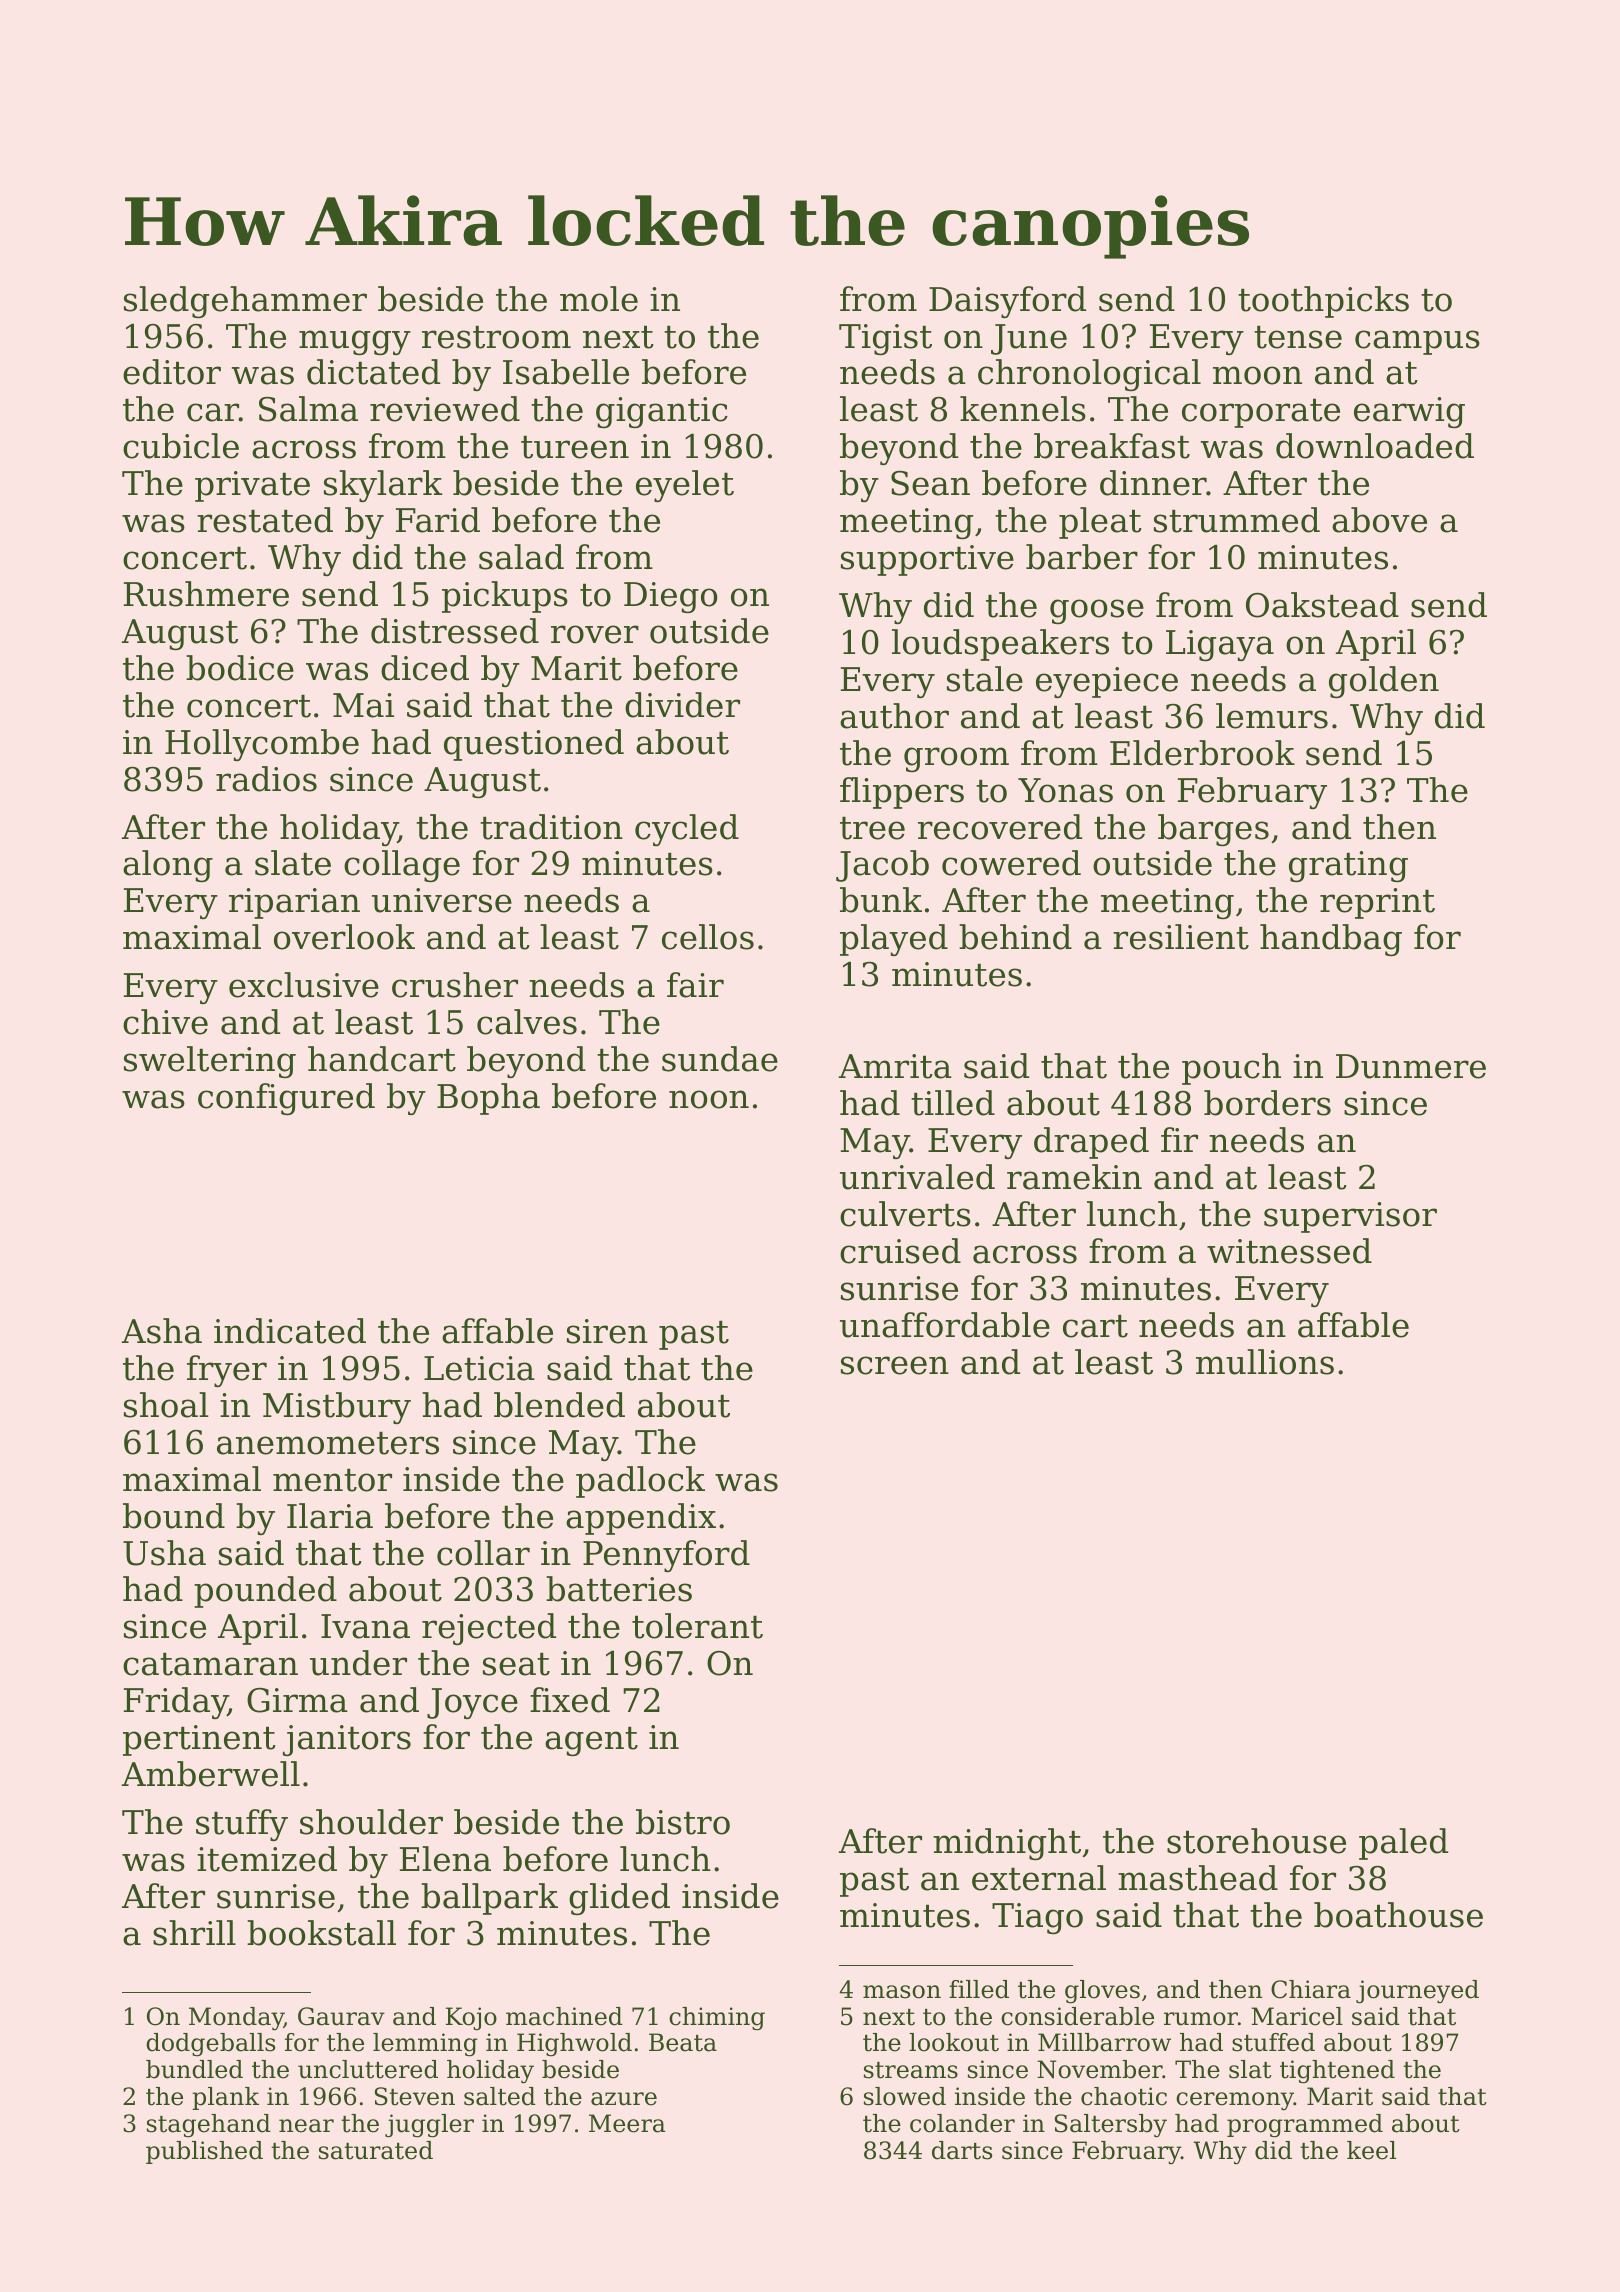  I want to click on configured, so click(286, 1099).
